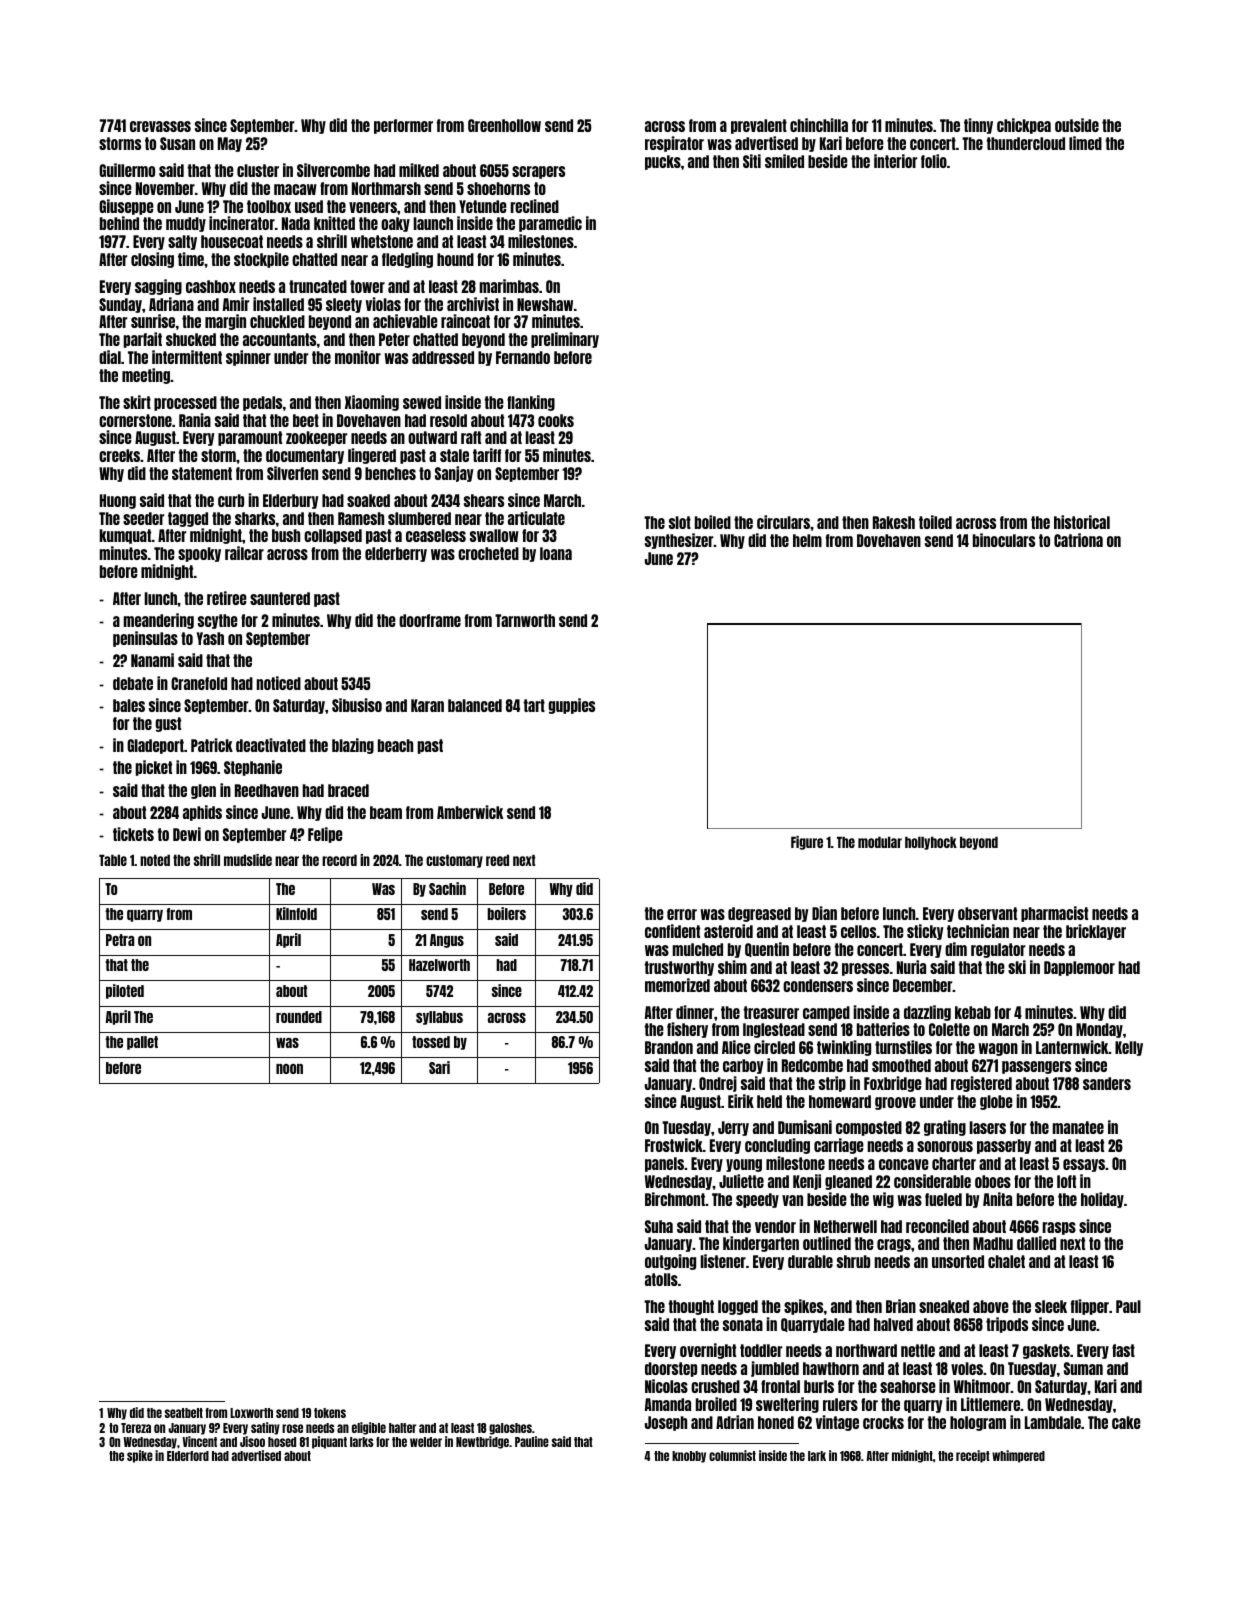  What do you see at coordinates (361, 518) in the screenshot?
I see `Ramesh` at bounding box center [361, 518].
